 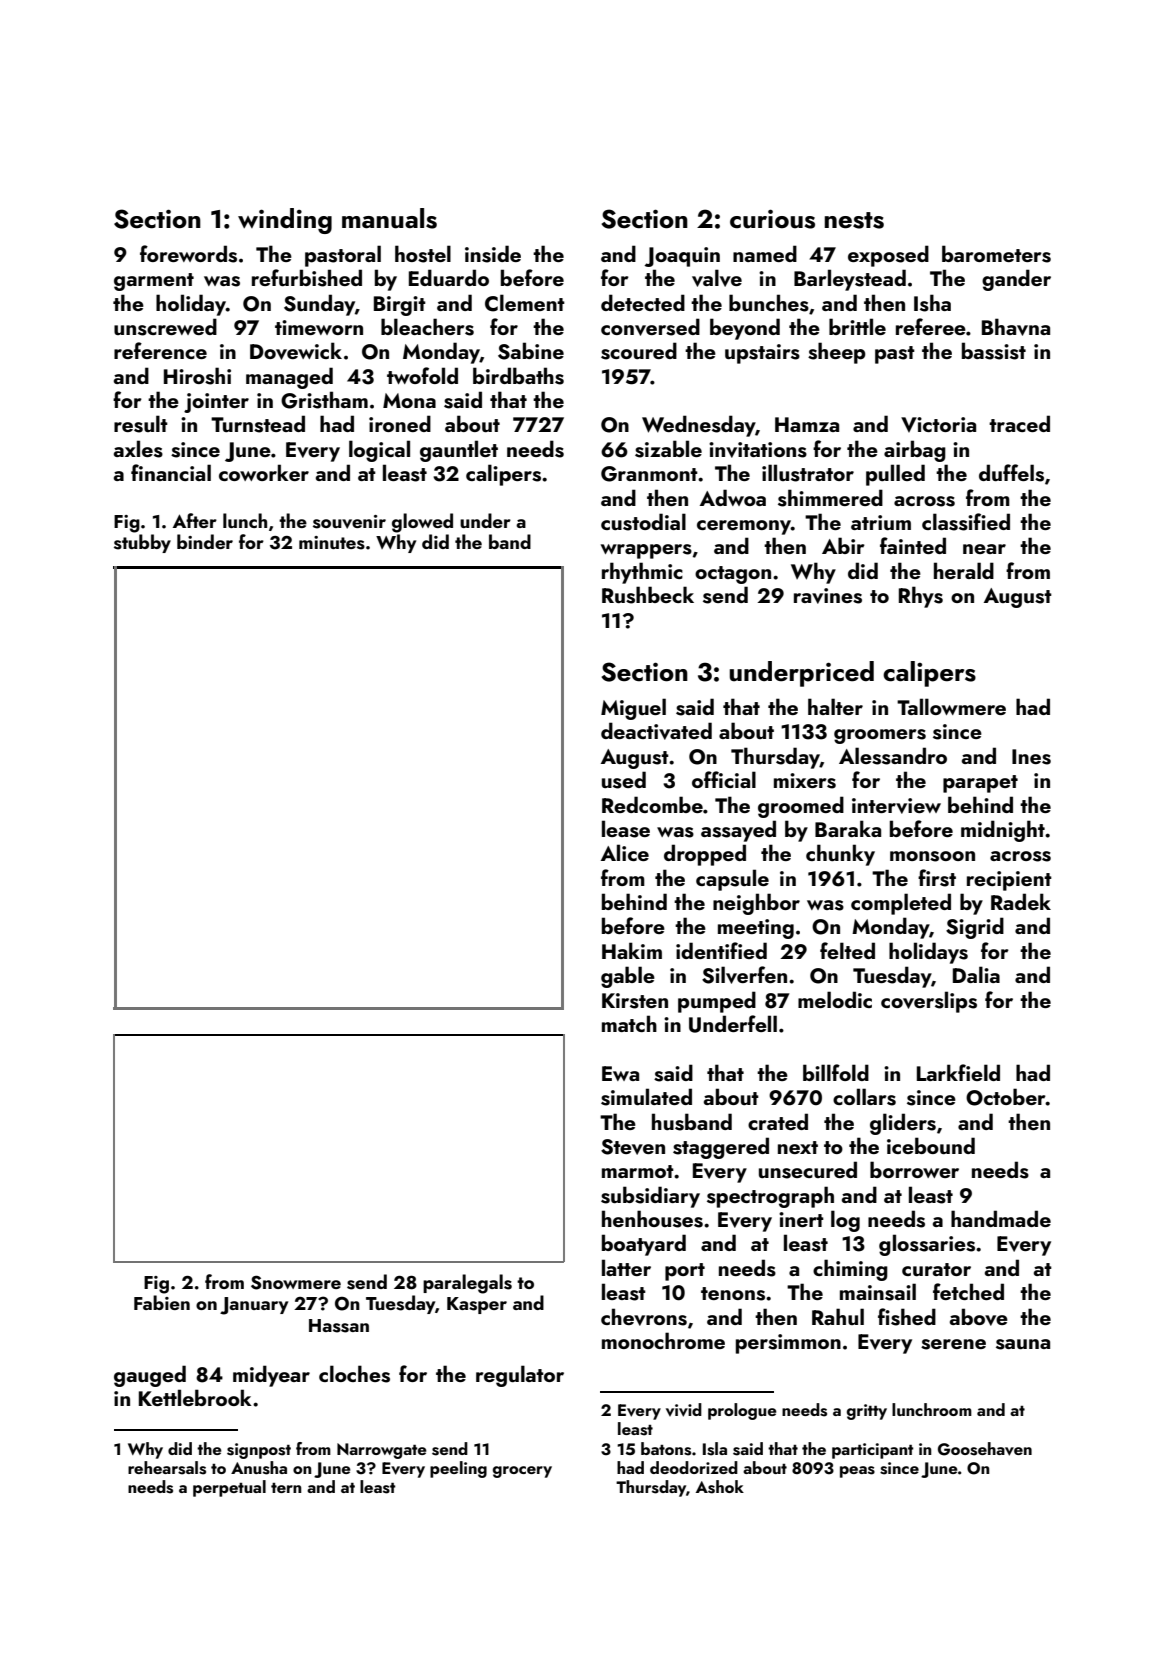 I want to click on Ewa, so click(x=620, y=1073).
